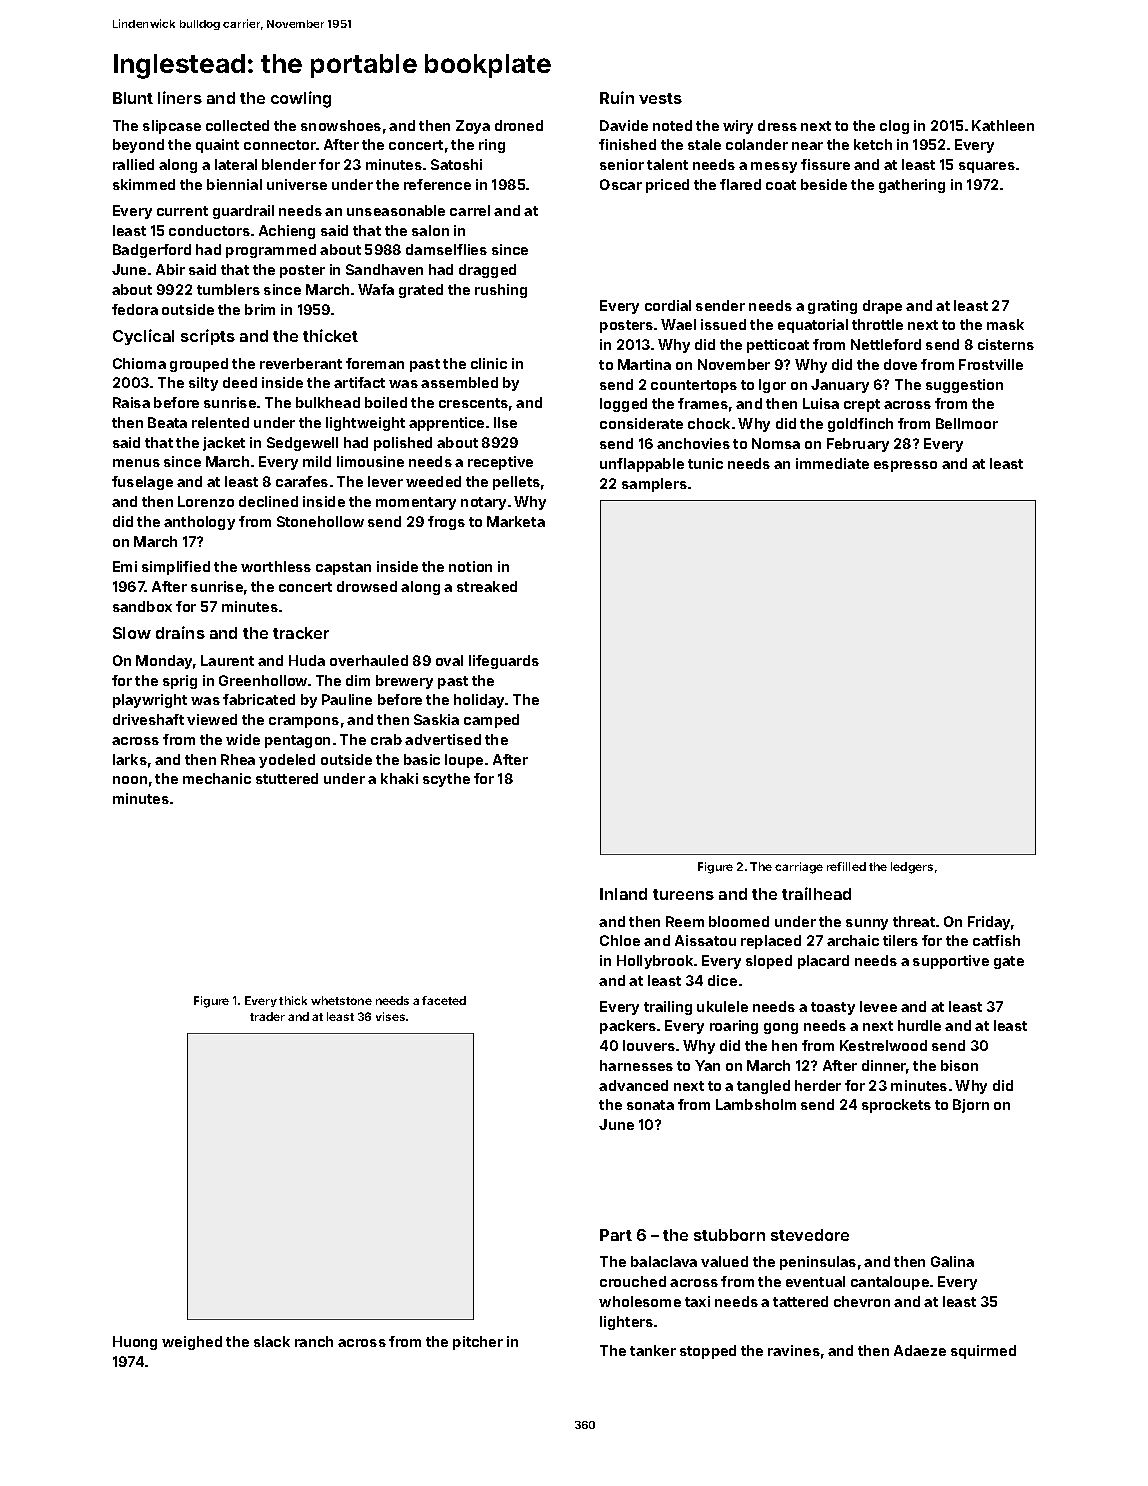 The height and width of the page is (1486, 1148). I want to click on Ruin, so click(617, 97).
